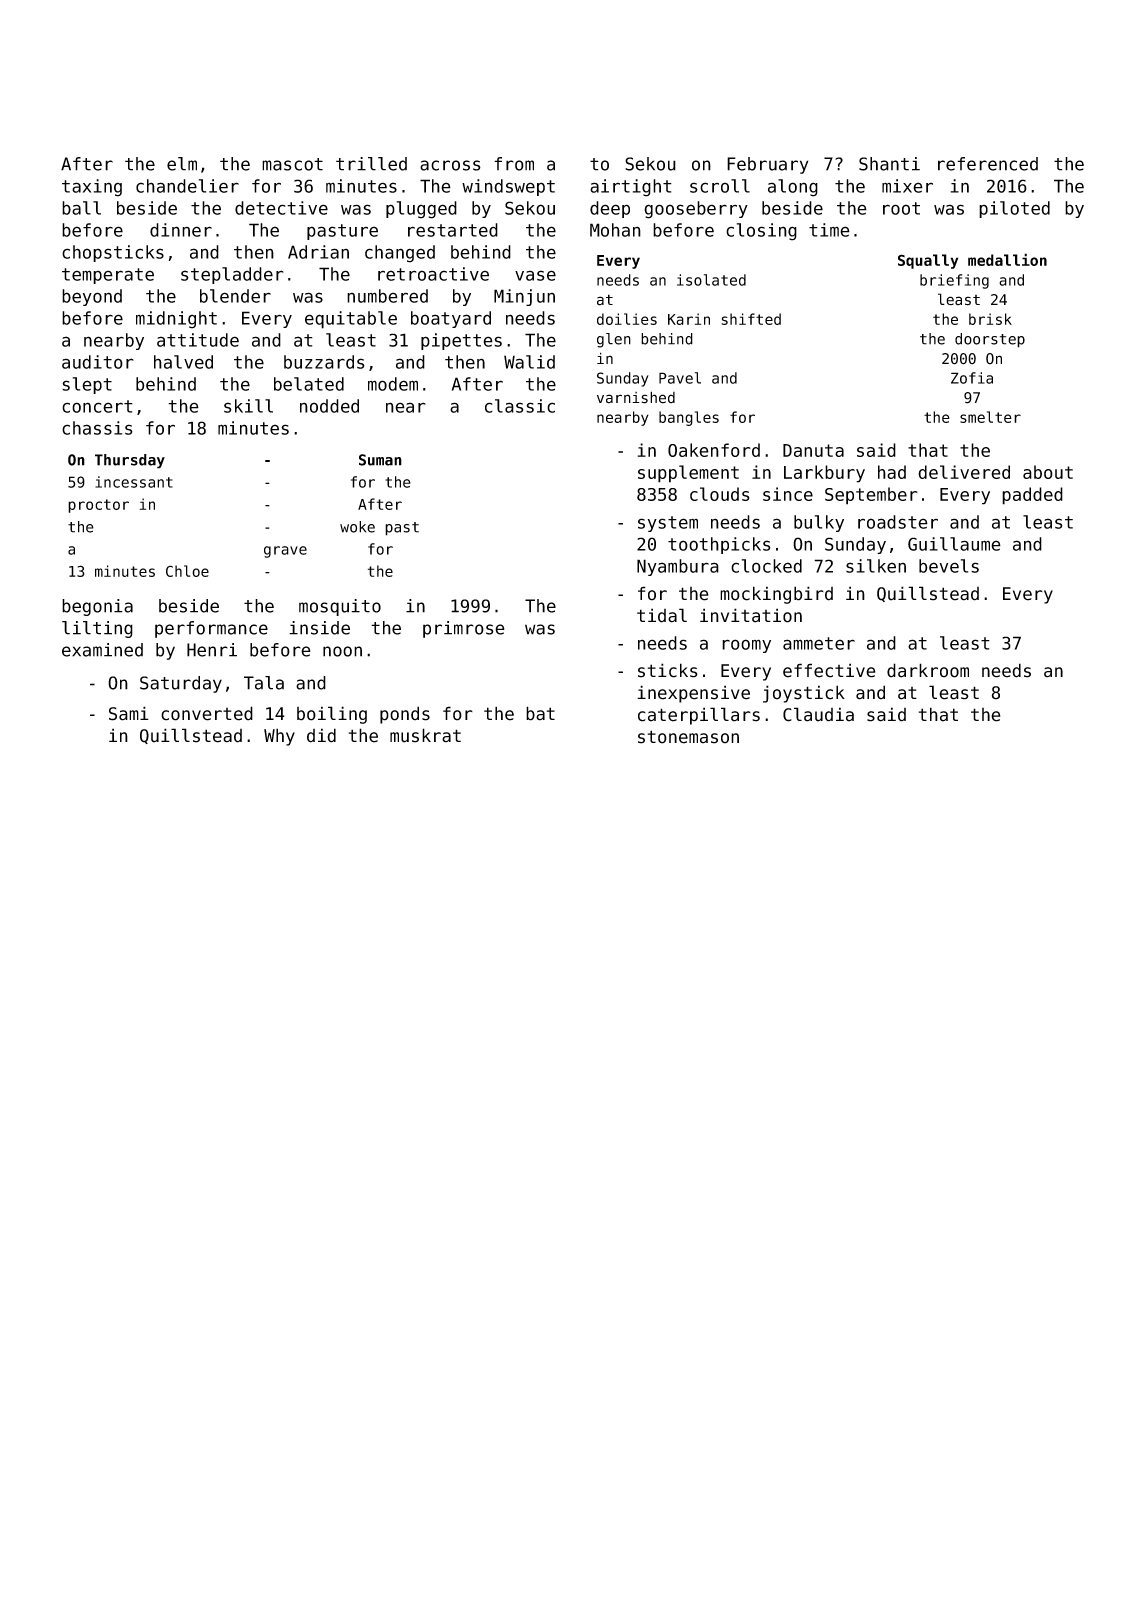 The width and height of the screenshot is (1146, 1621). What do you see at coordinates (819, 643) in the screenshot?
I see `ammeter` at bounding box center [819, 643].
